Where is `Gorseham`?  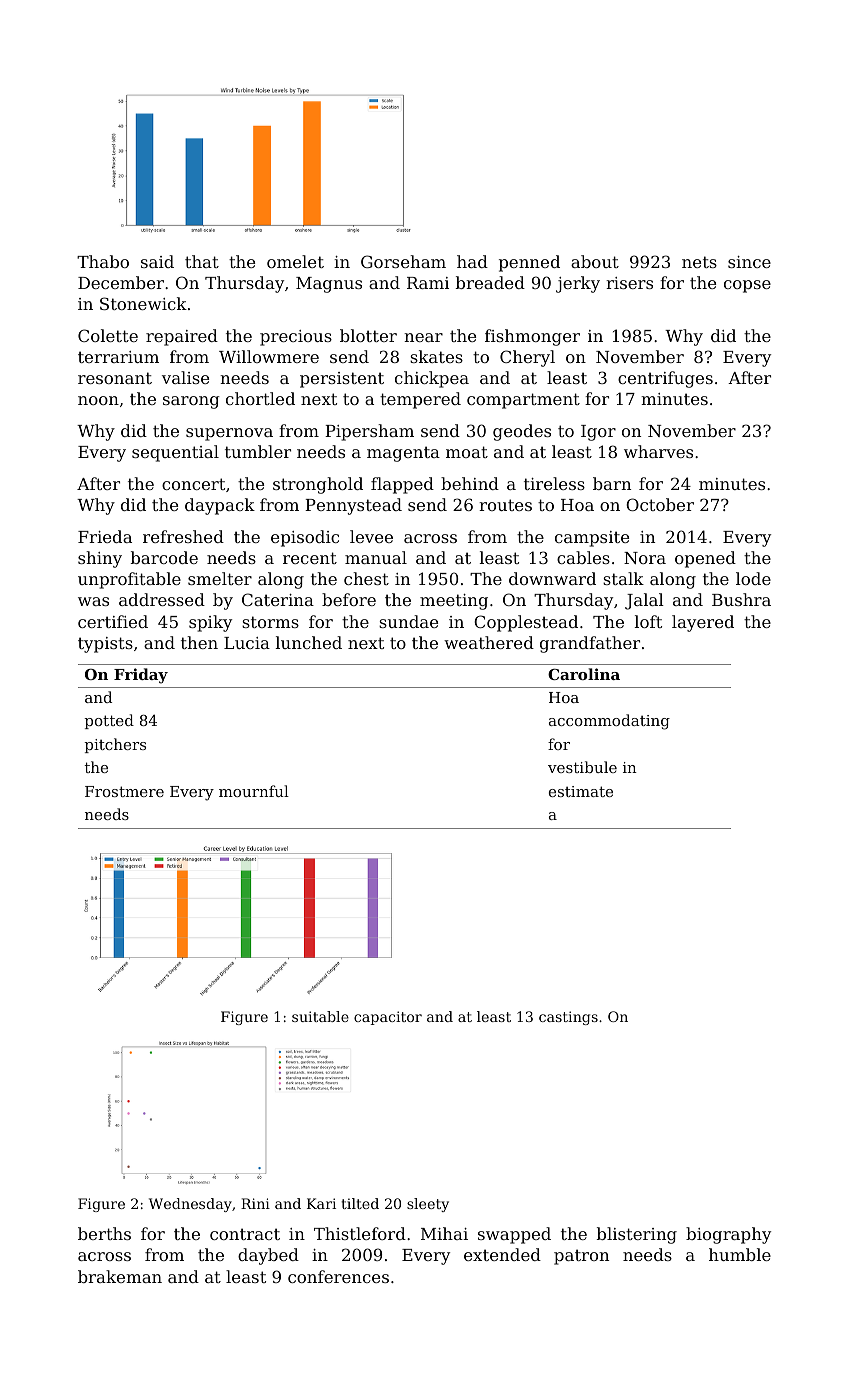
Gorseham is located at coordinates (403, 261).
